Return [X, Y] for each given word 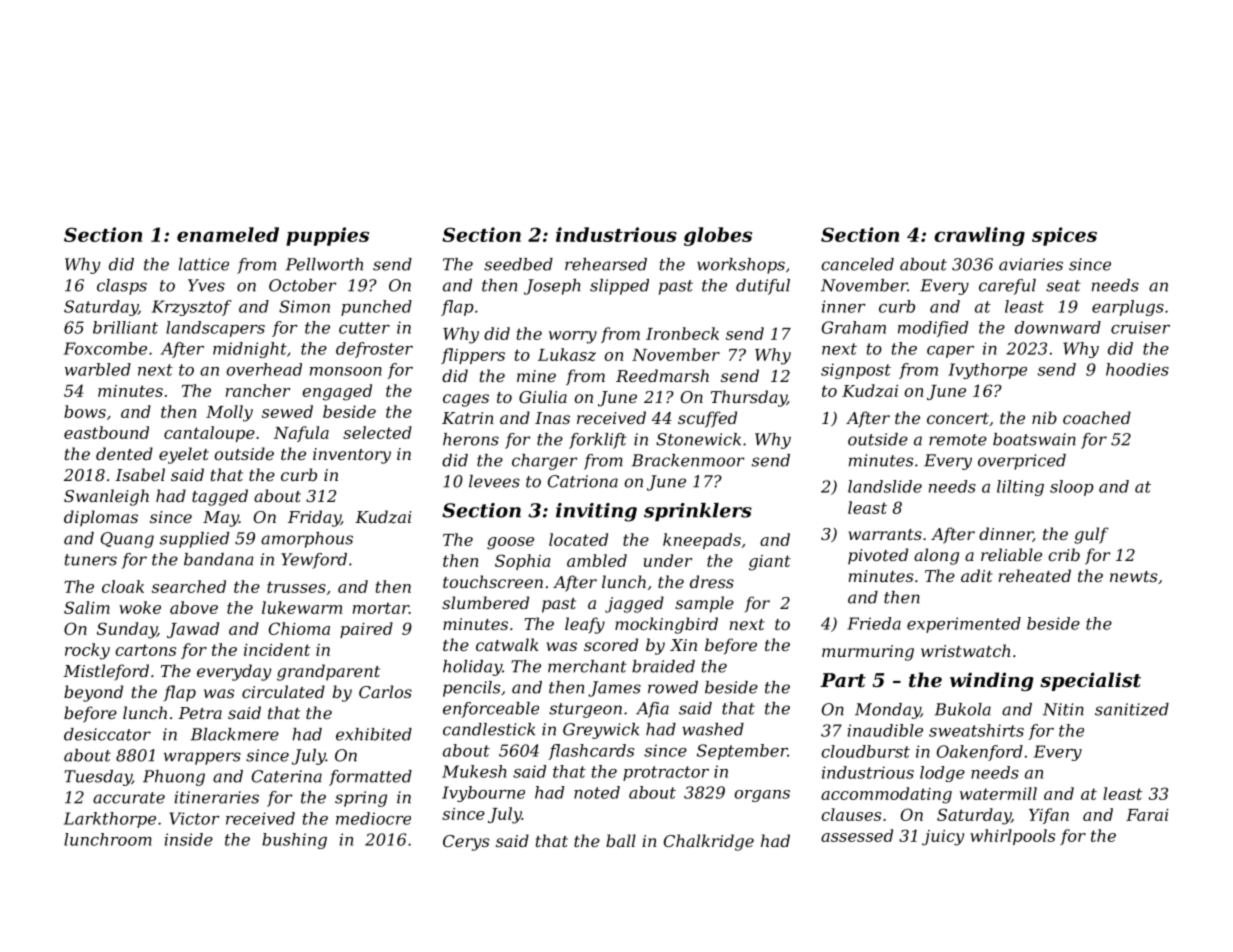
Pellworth [324, 264]
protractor [666, 773]
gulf [1091, 535]
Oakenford [980, 753]
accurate [129, 798]
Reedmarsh [662, 375]
